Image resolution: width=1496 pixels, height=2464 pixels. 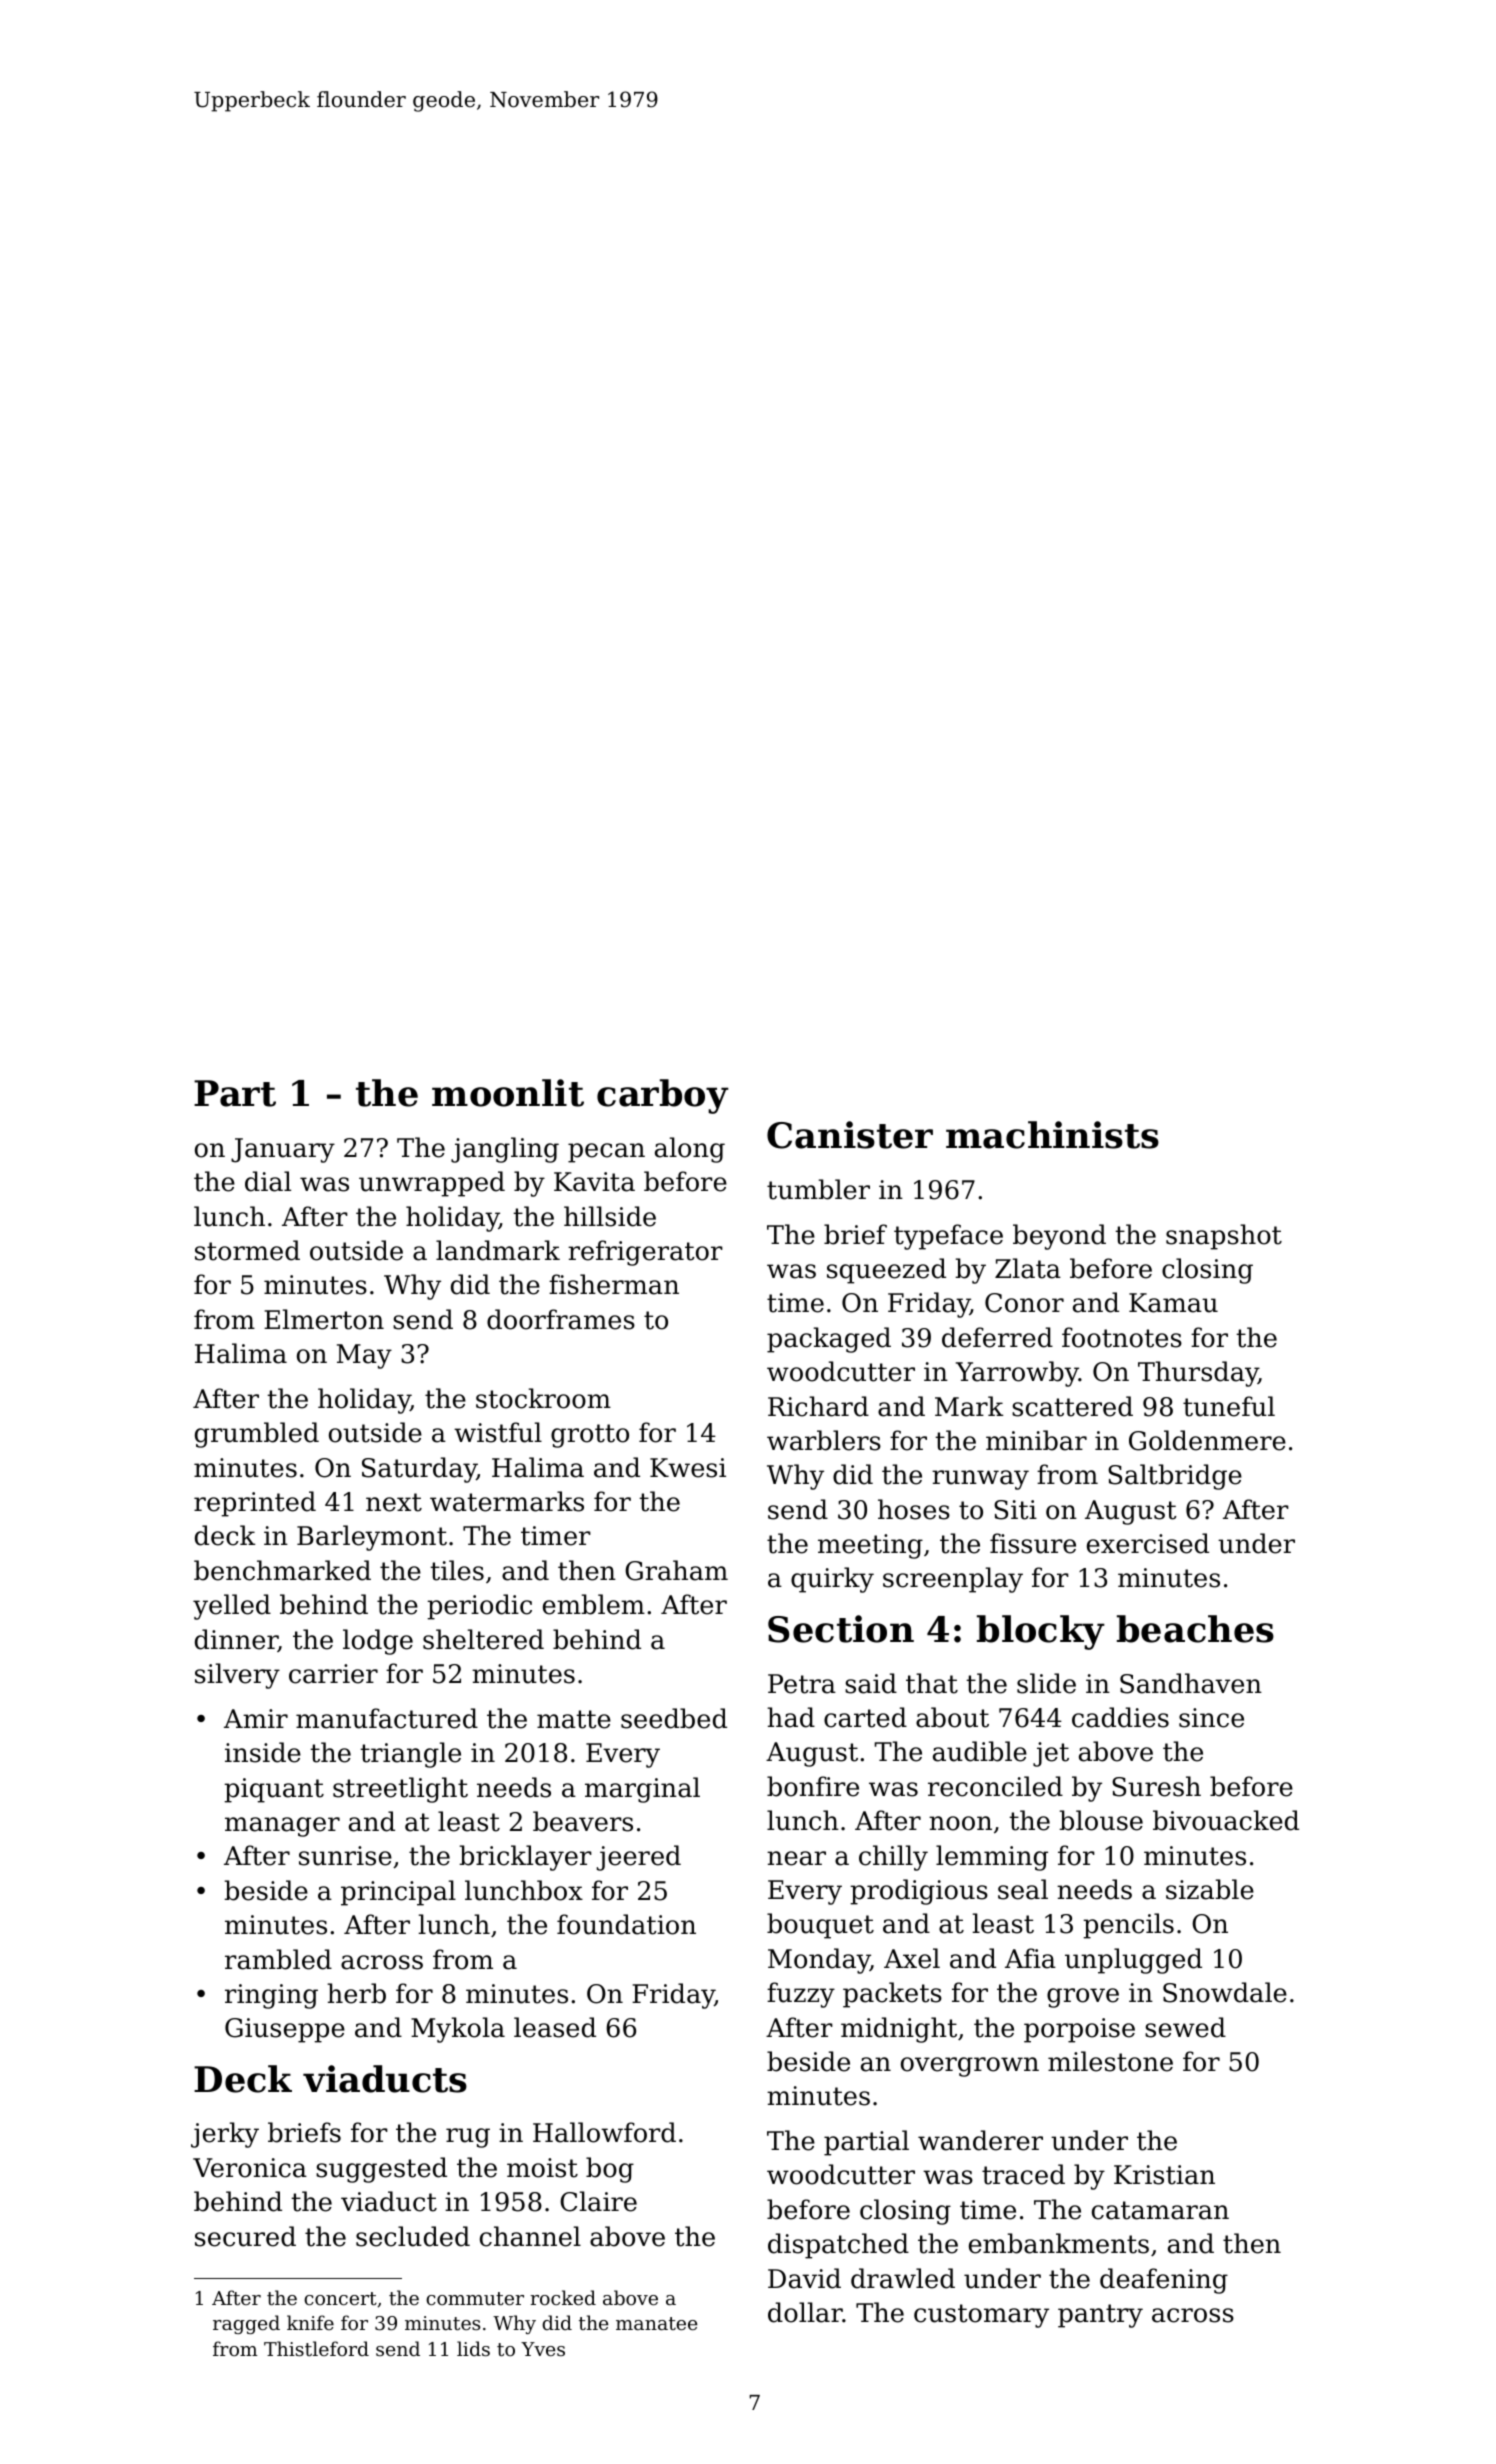 I want to click on Richard, so click(x=818, y=1406).
